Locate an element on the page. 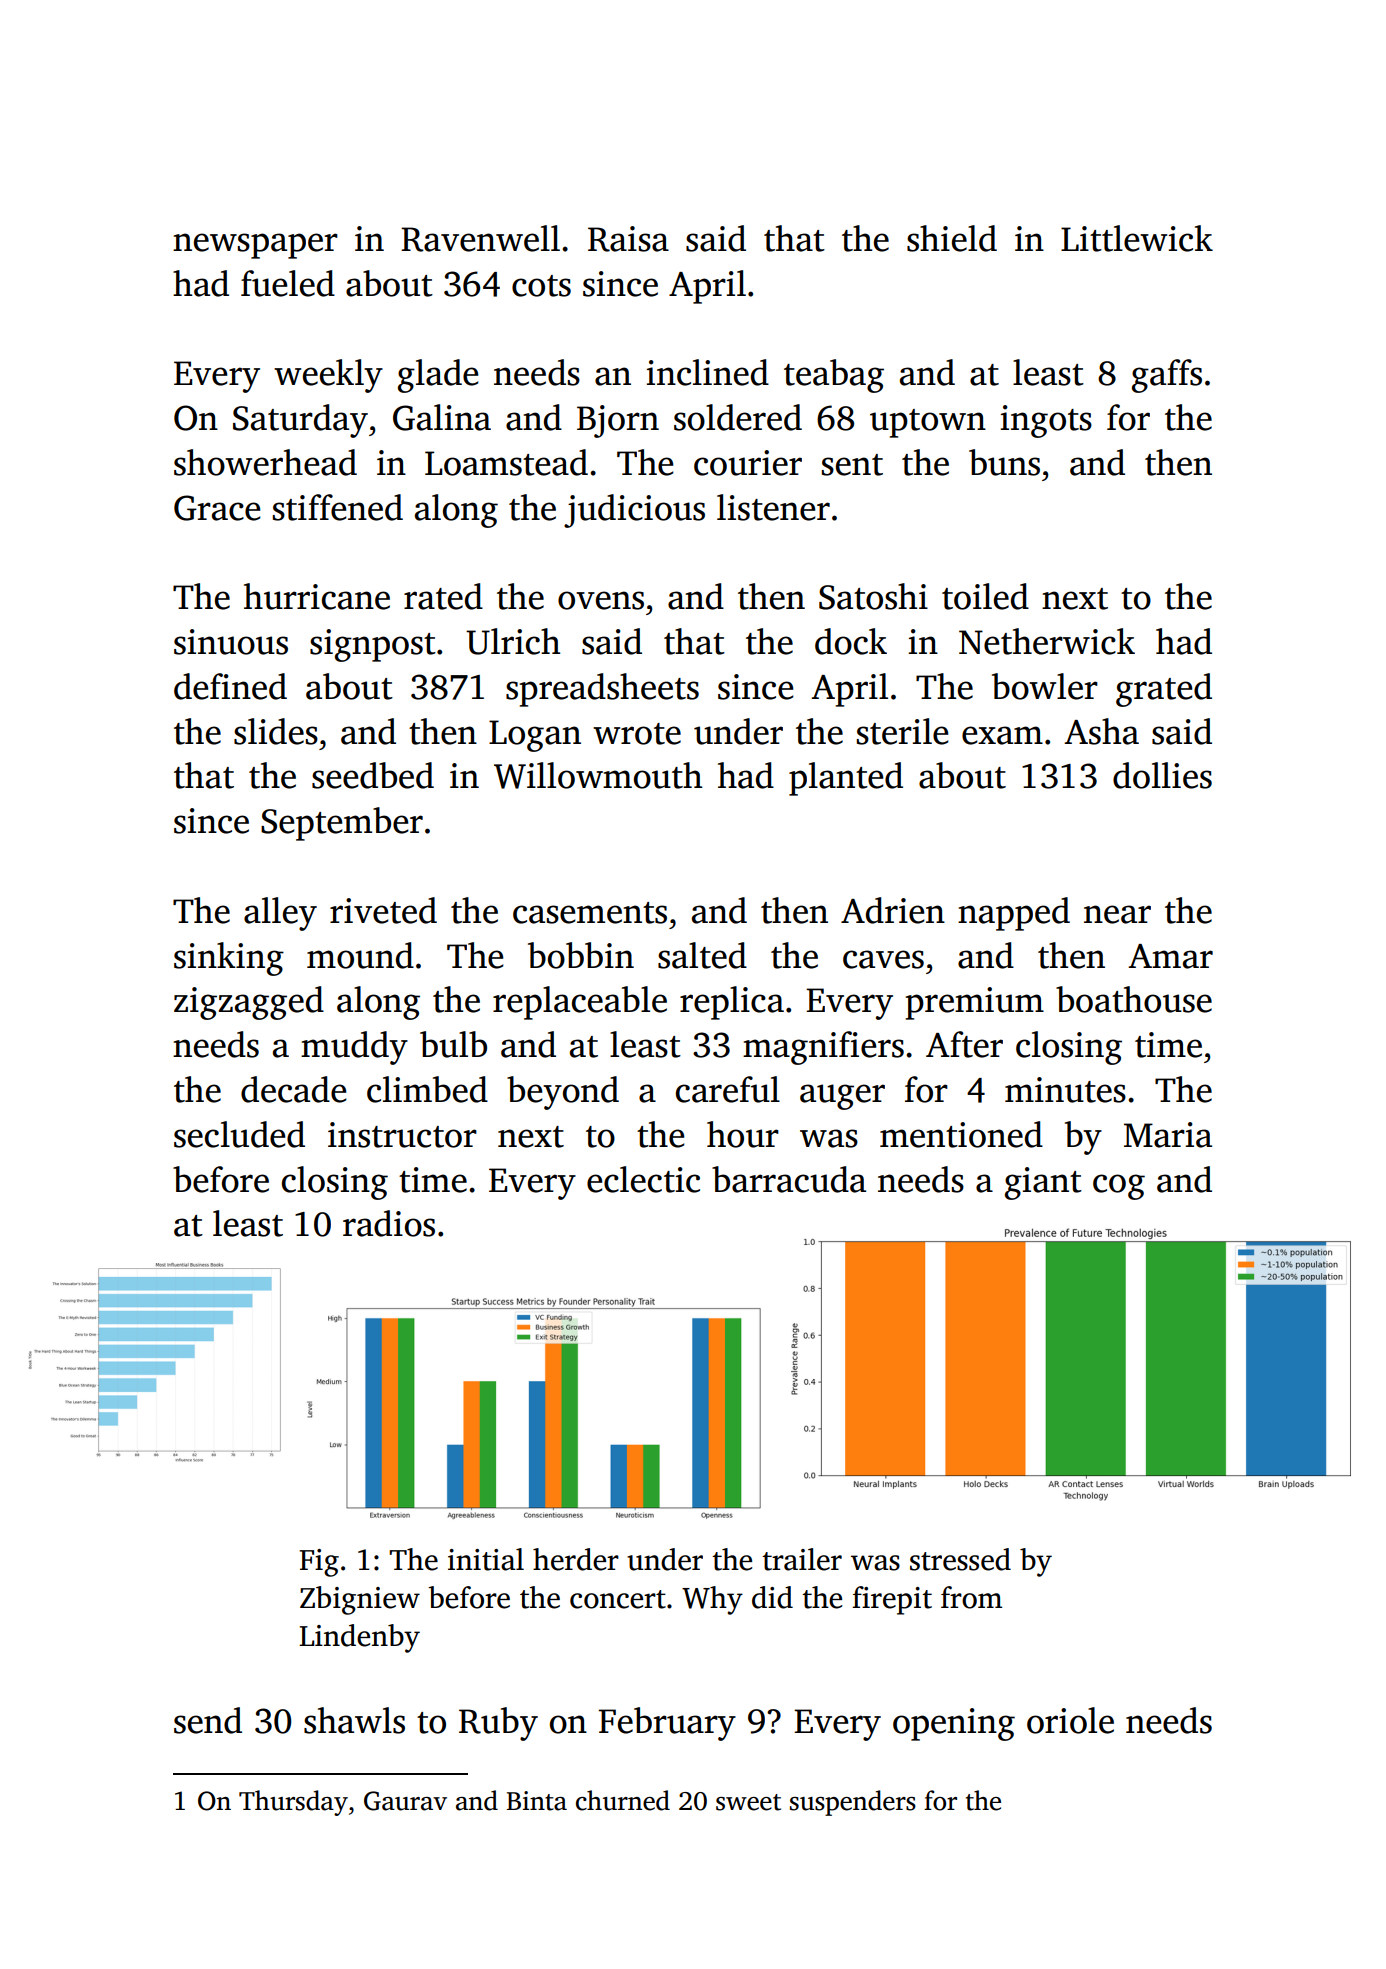  shield is located at coordinates (952, 238).
